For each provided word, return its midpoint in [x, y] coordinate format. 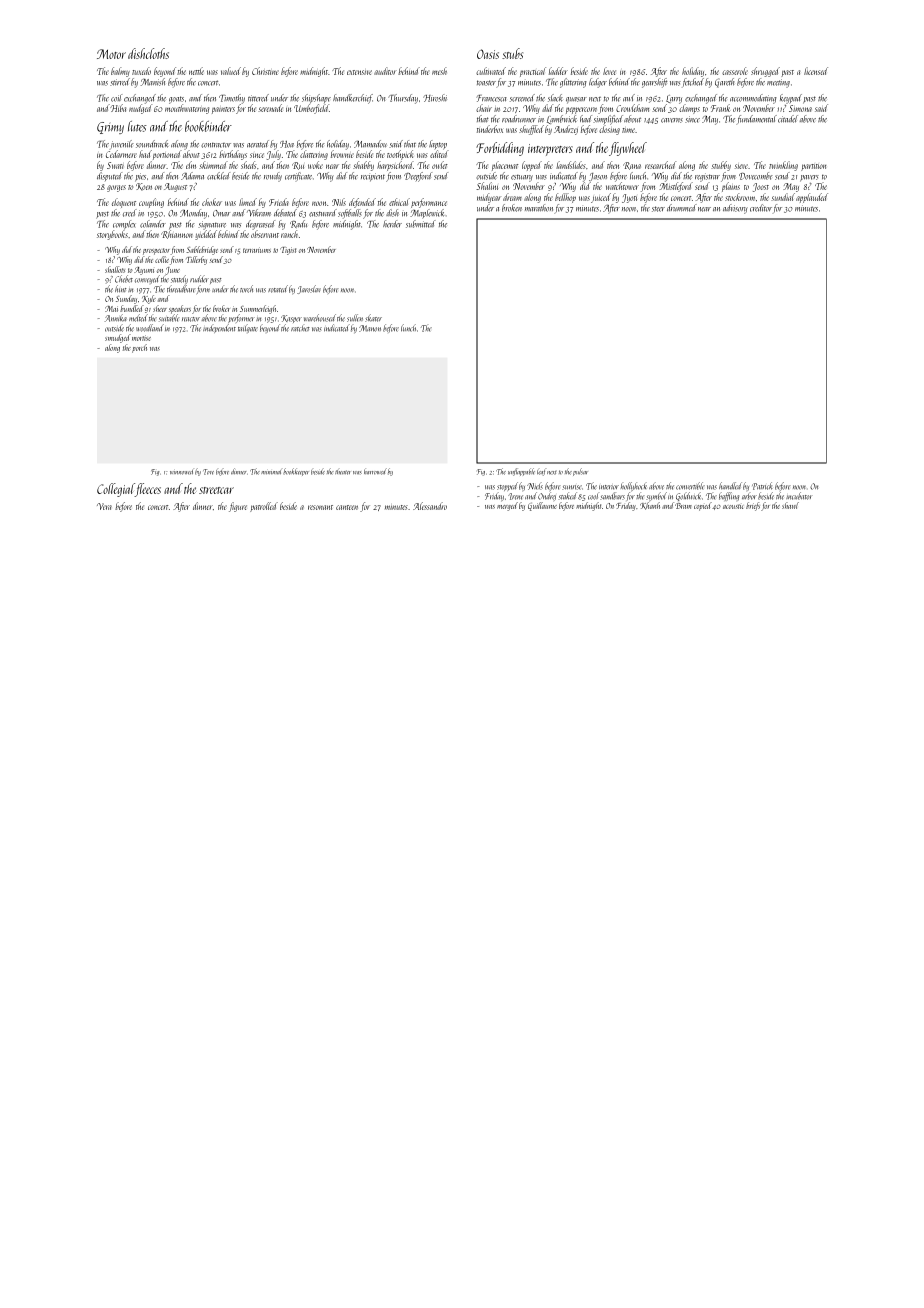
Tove [208, 472]
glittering [573, 83]
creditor [761, 208]
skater [373, 318]
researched [660, 165]
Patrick [762, 486]
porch [139, 348]
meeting [778, 83]
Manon [370, 328]
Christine [265, 71]
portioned [167, 155]
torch [246, 289]
